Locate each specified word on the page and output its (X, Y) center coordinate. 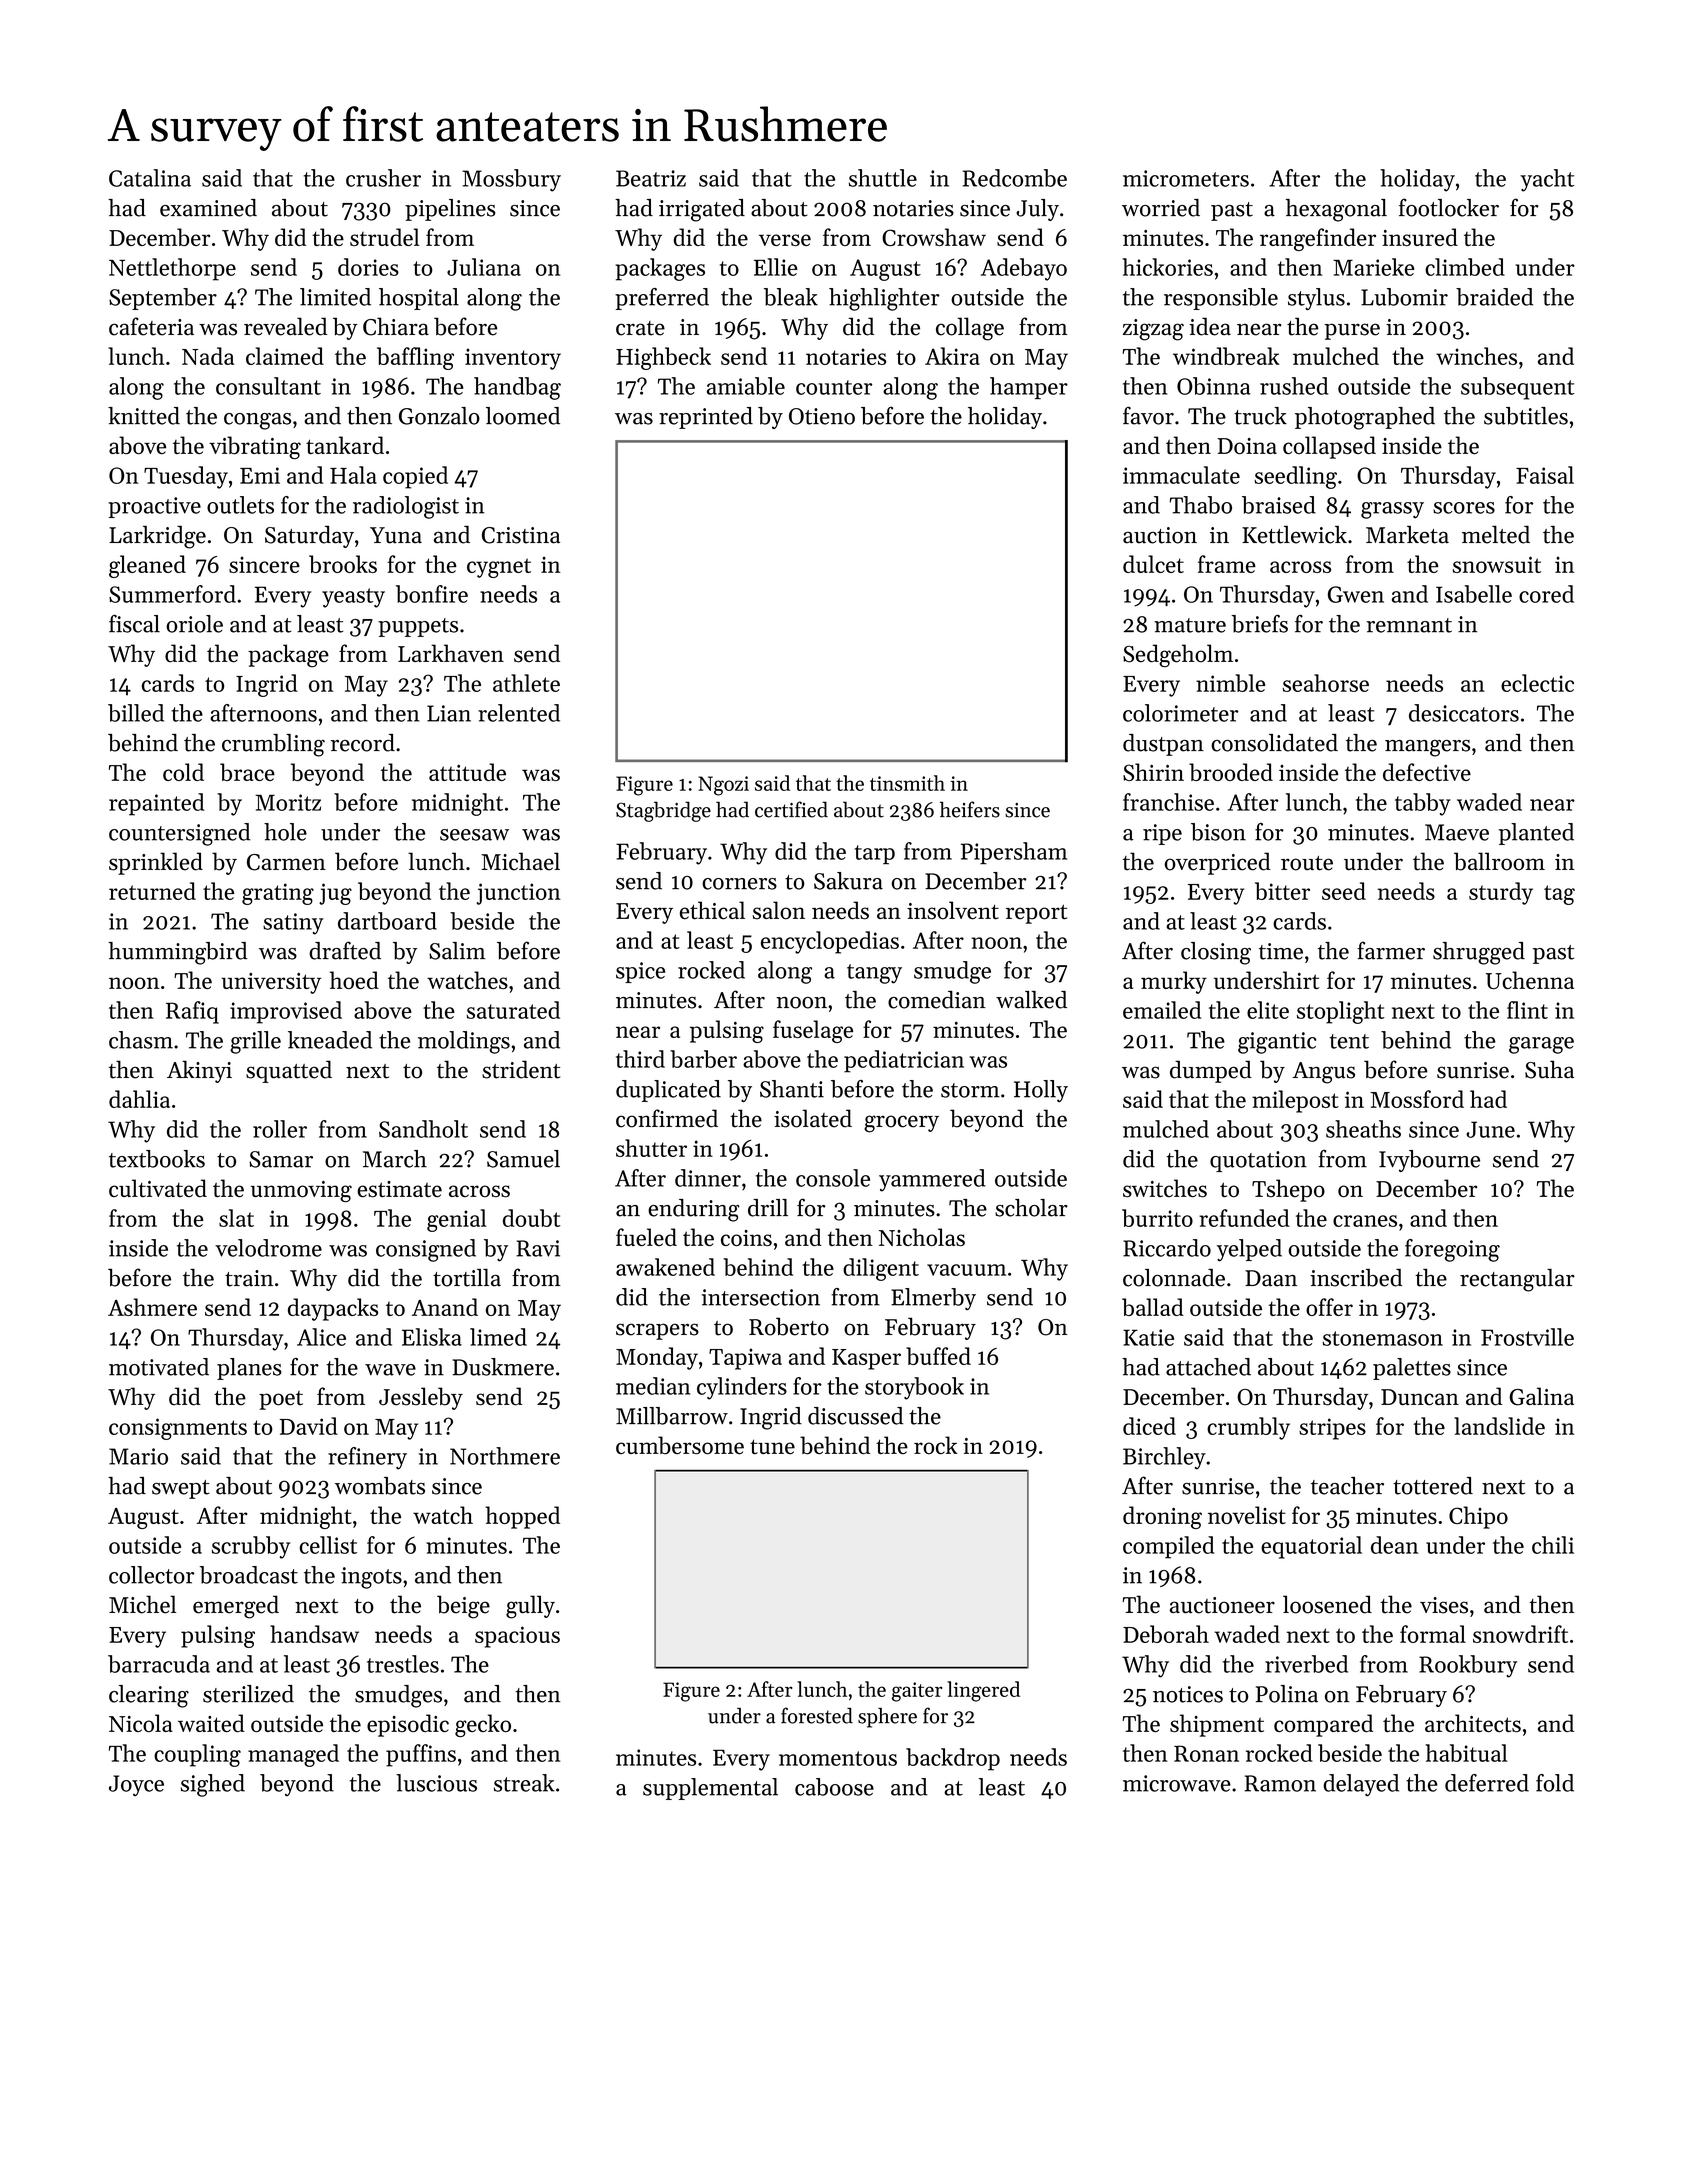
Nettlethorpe (172, 269)
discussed (855, 1416)
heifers (970, 809)
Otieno (822, 416)
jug (335, 894)
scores (1464, 508)
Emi (260, 475)
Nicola (141, 1723)
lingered (983, 1691)
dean (1394, 1545)
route (1307, 863)
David (309, 1426)
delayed (1361, 1785)
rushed (1294, 386)
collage (970, 329)
